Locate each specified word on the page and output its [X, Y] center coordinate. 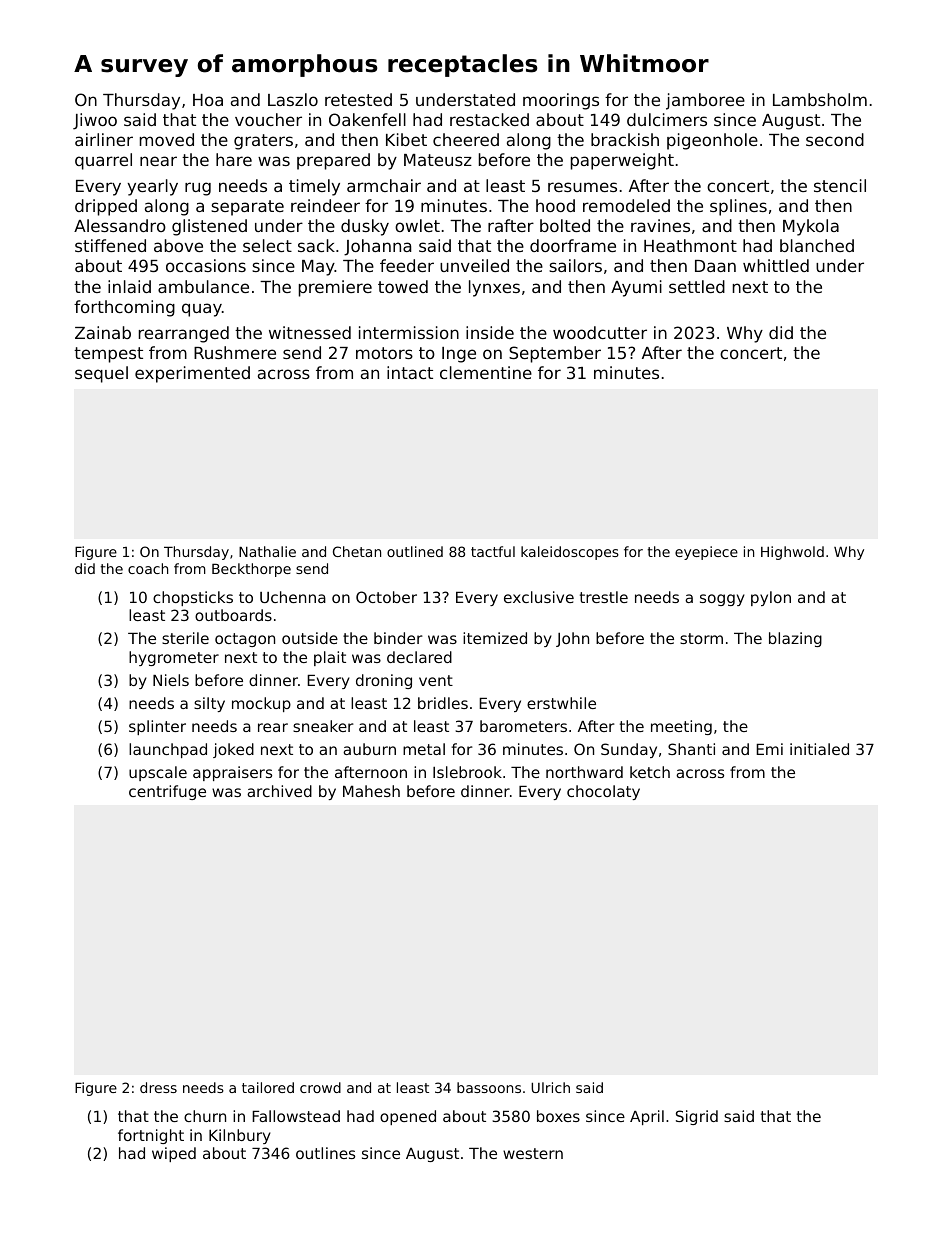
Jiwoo [95, 121]
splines [738, 207]
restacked [489, 119]
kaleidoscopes [570, 553]
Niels [171, 680]
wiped [174, 1154]
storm [701, 638]
